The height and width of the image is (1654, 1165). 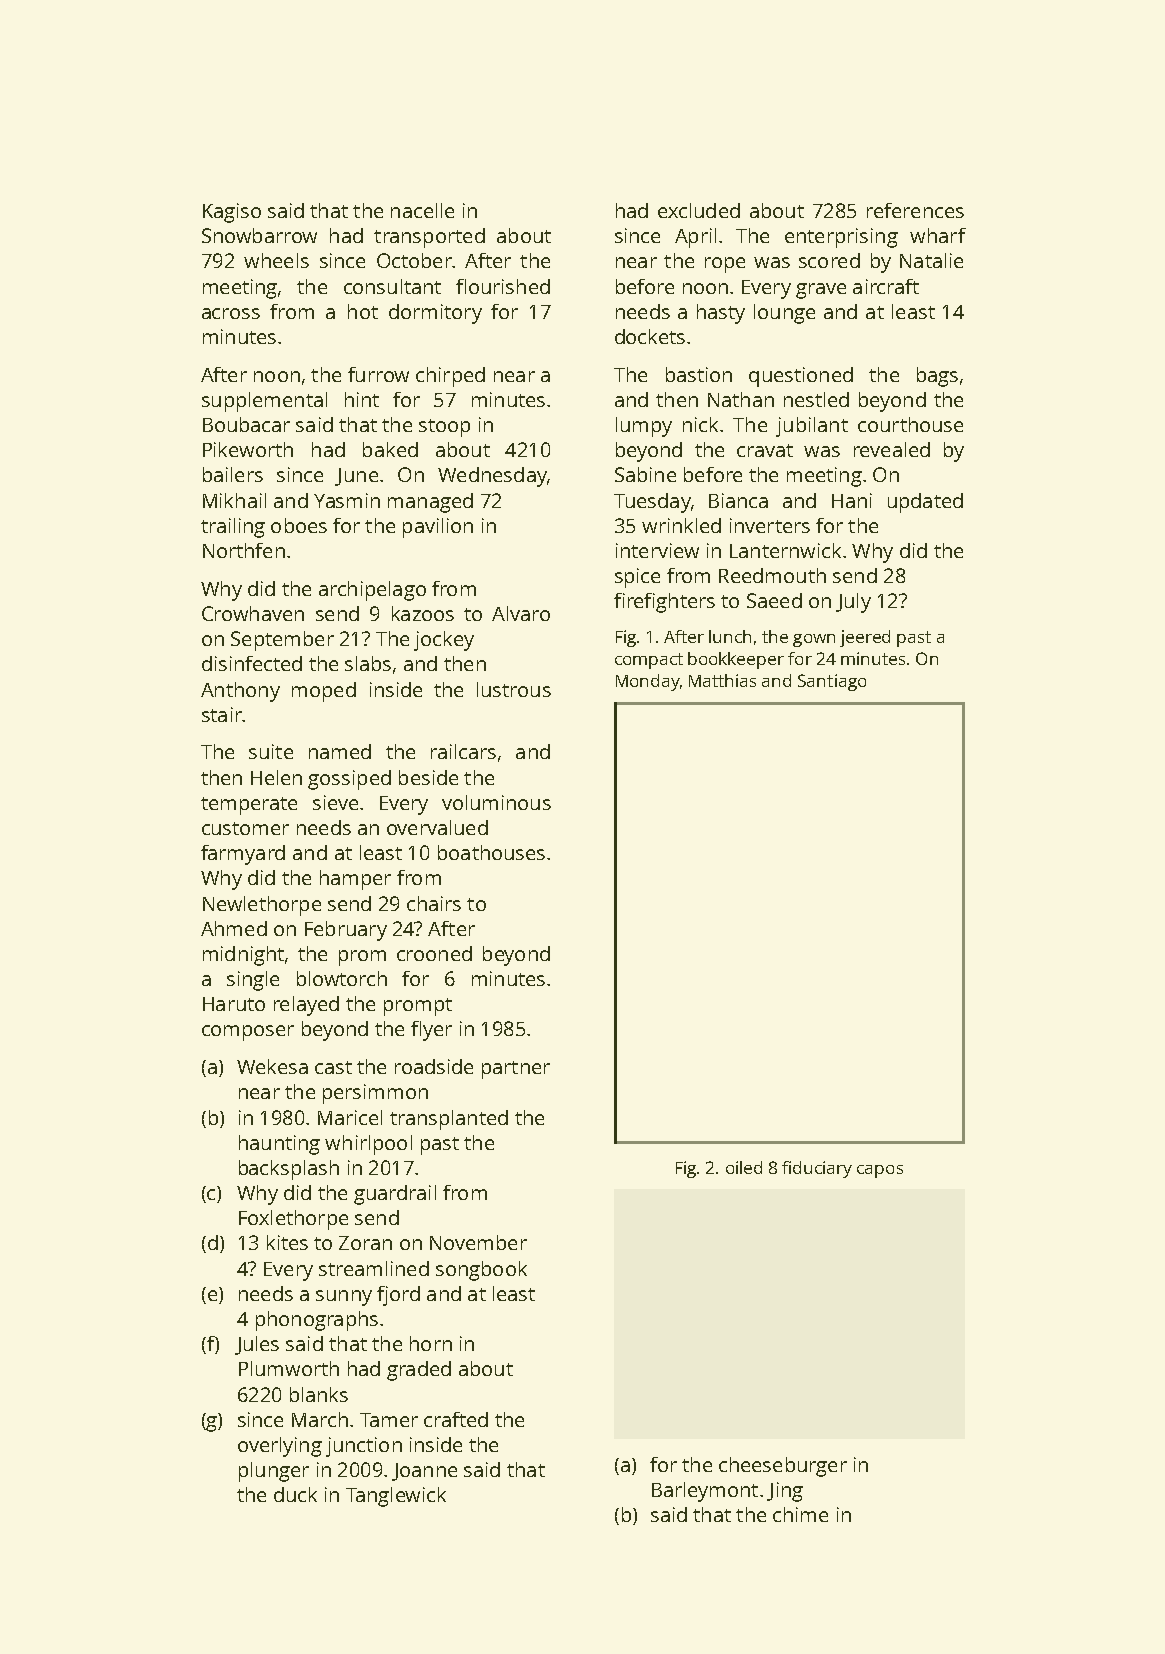 What do you see at coordinates (378, 374) in the image?
I see `furrow` at bounding box center [378, 374].
